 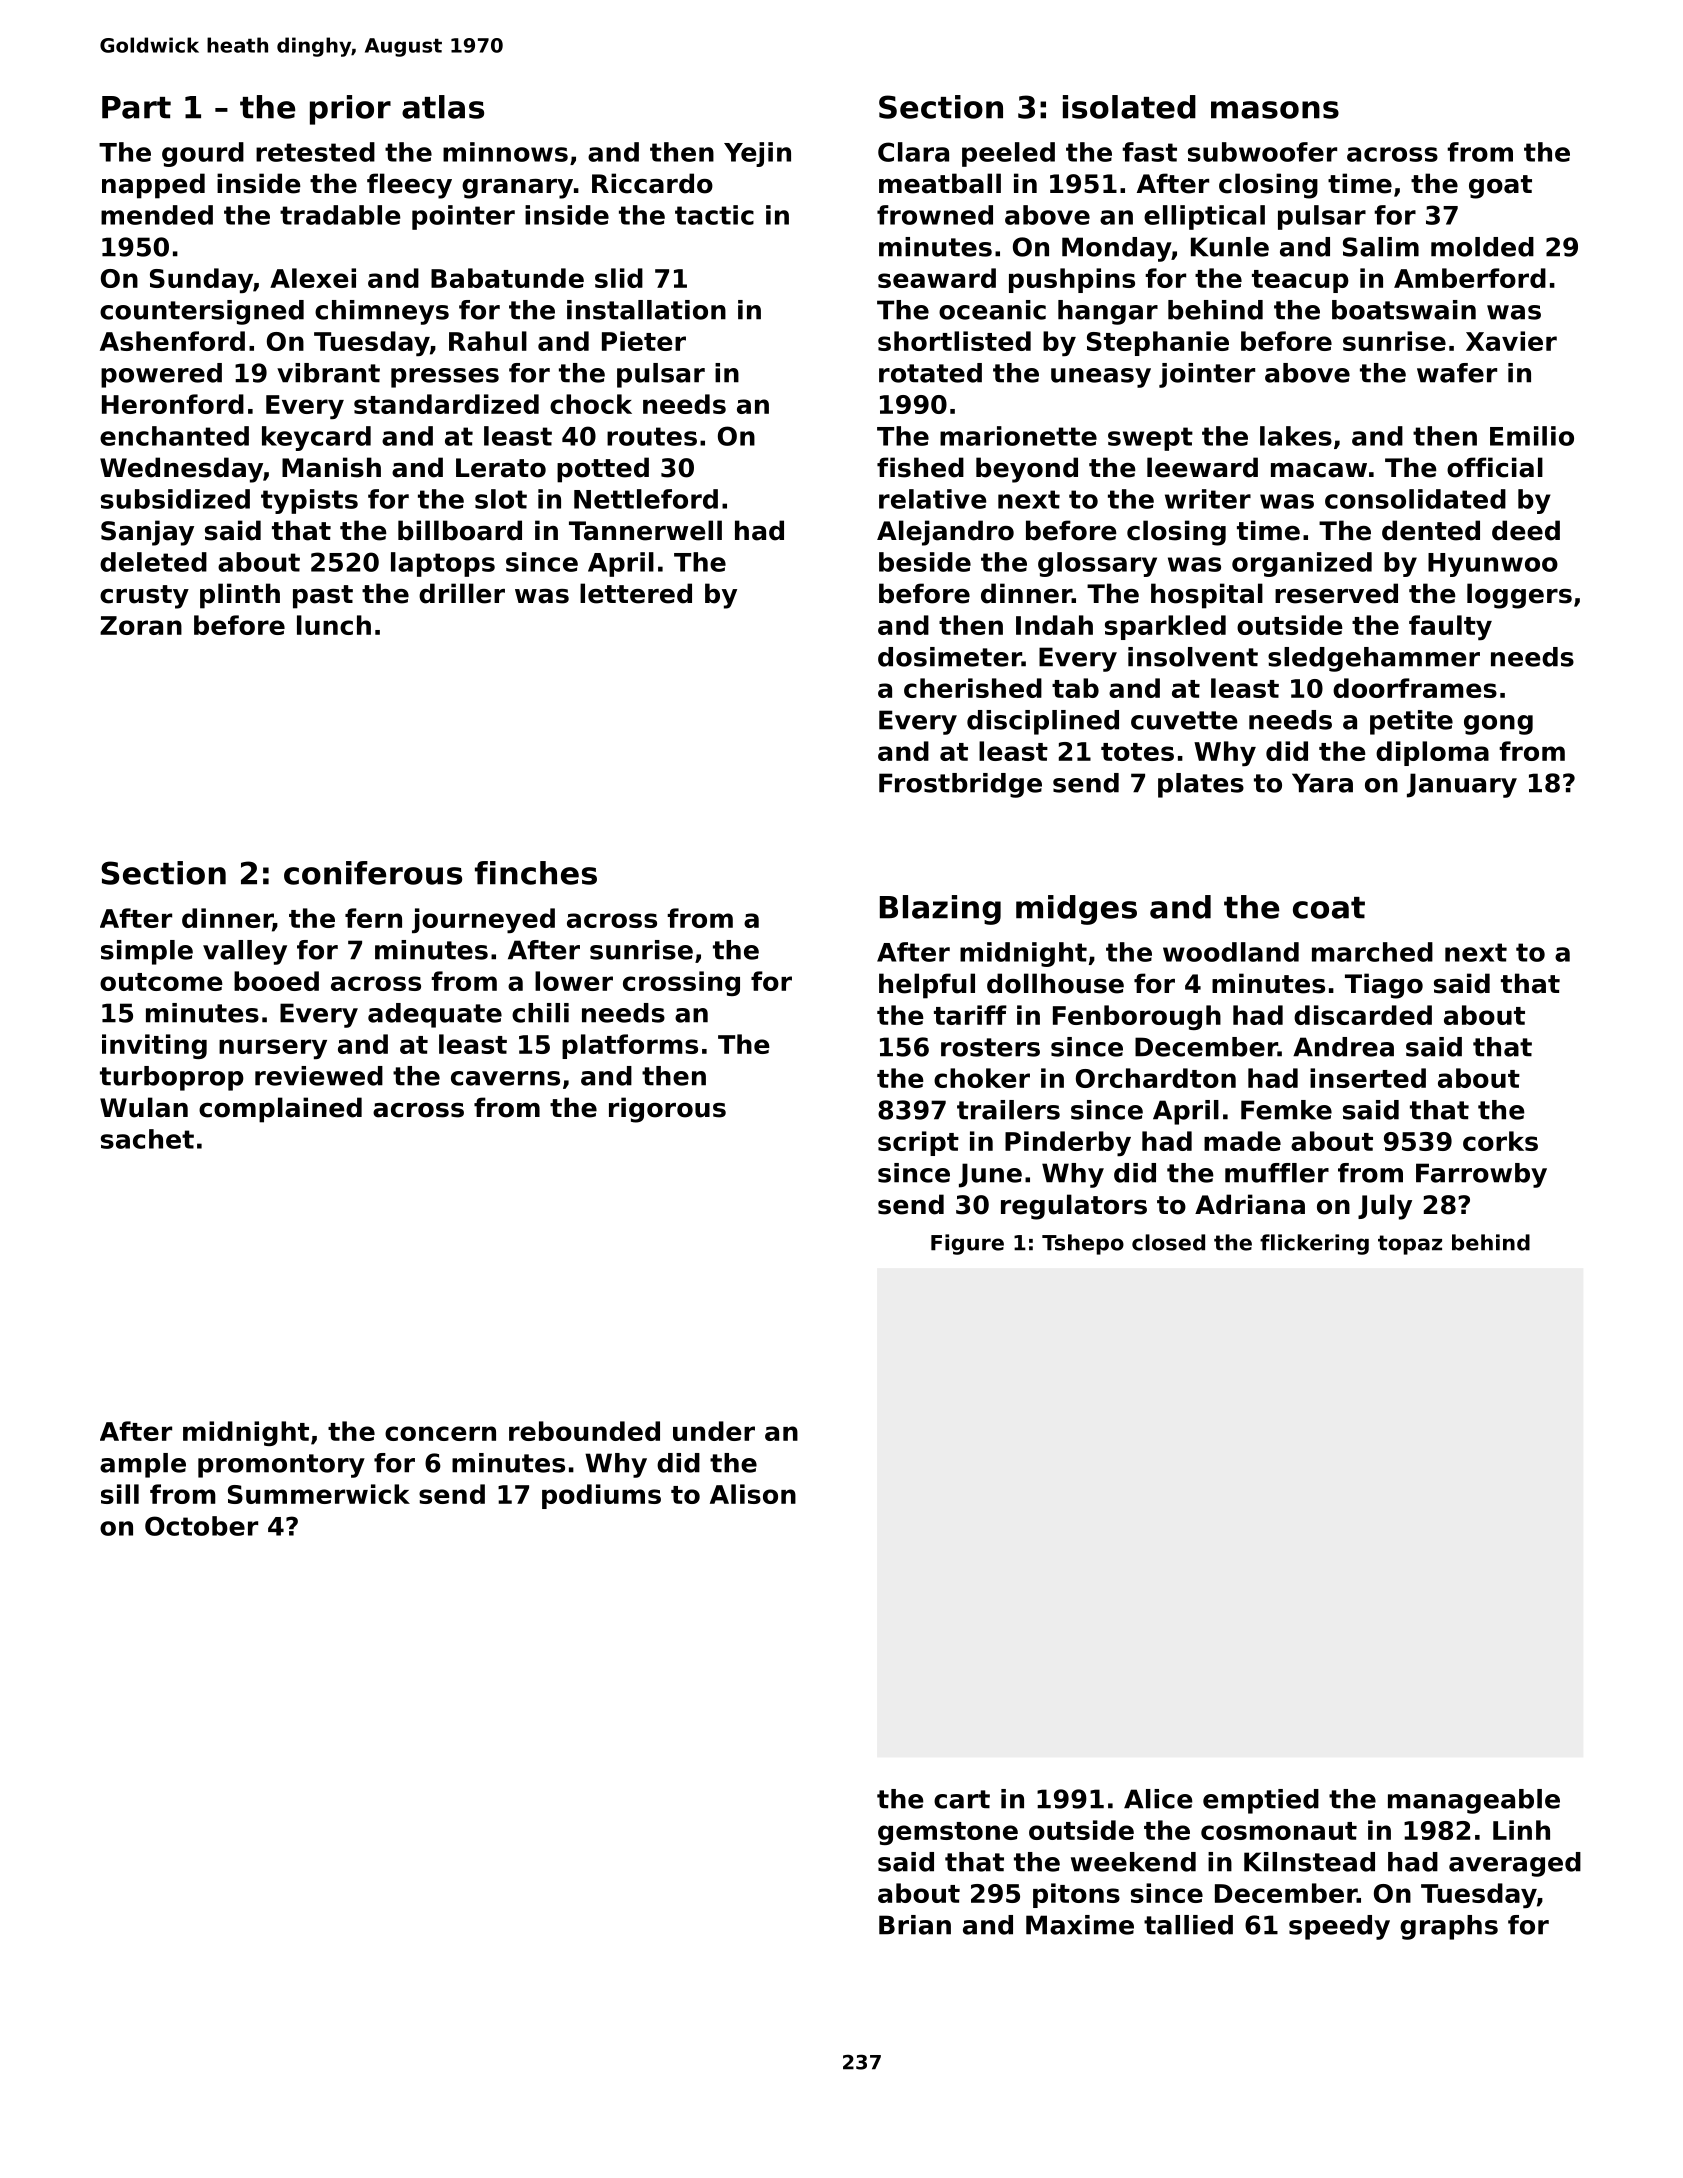 What do you see at coordinates (1500, 187) in the document?
I see `goat` at bounding box center [1500, 187].
